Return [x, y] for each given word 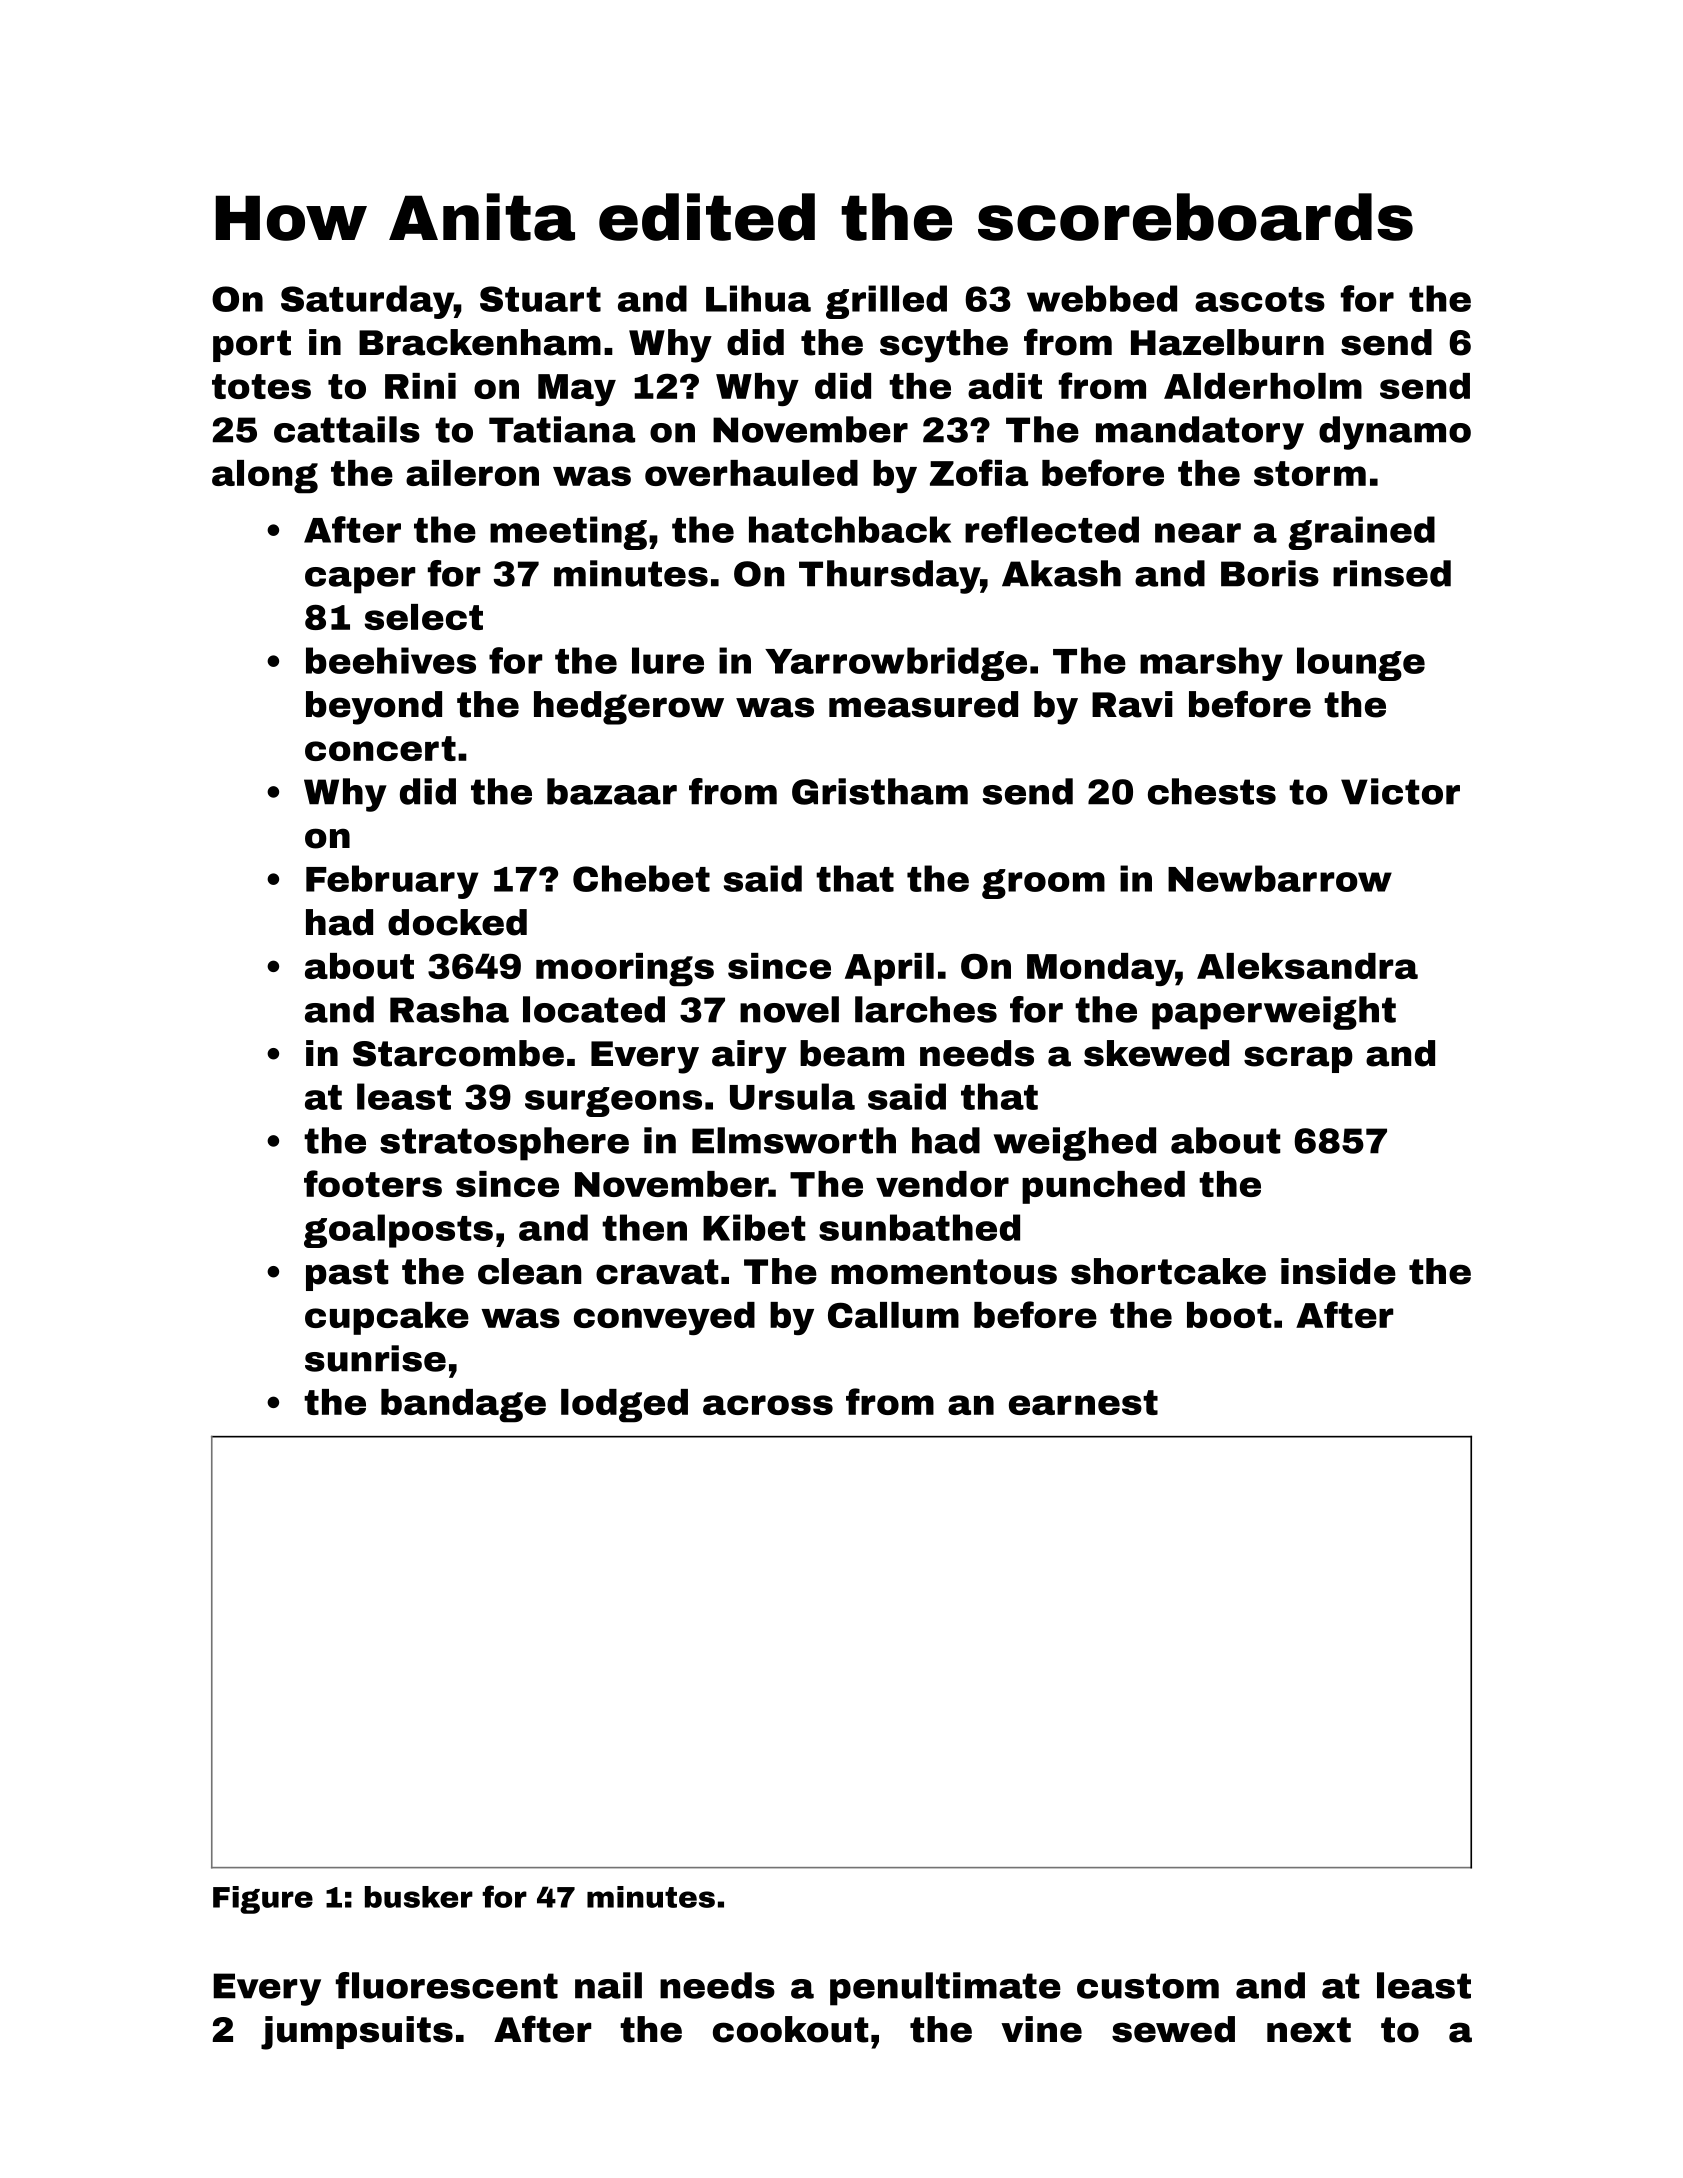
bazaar [612, 791]
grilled [886, 302]
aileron [472, 473]
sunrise [375, 1358]
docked [457, 922]
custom [1148, 1986]
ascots [1260, 299]
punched [1103, 1187]
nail [608, 1985]
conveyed [664, 1318]
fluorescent [447, 1985]
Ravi [1132, 704]
